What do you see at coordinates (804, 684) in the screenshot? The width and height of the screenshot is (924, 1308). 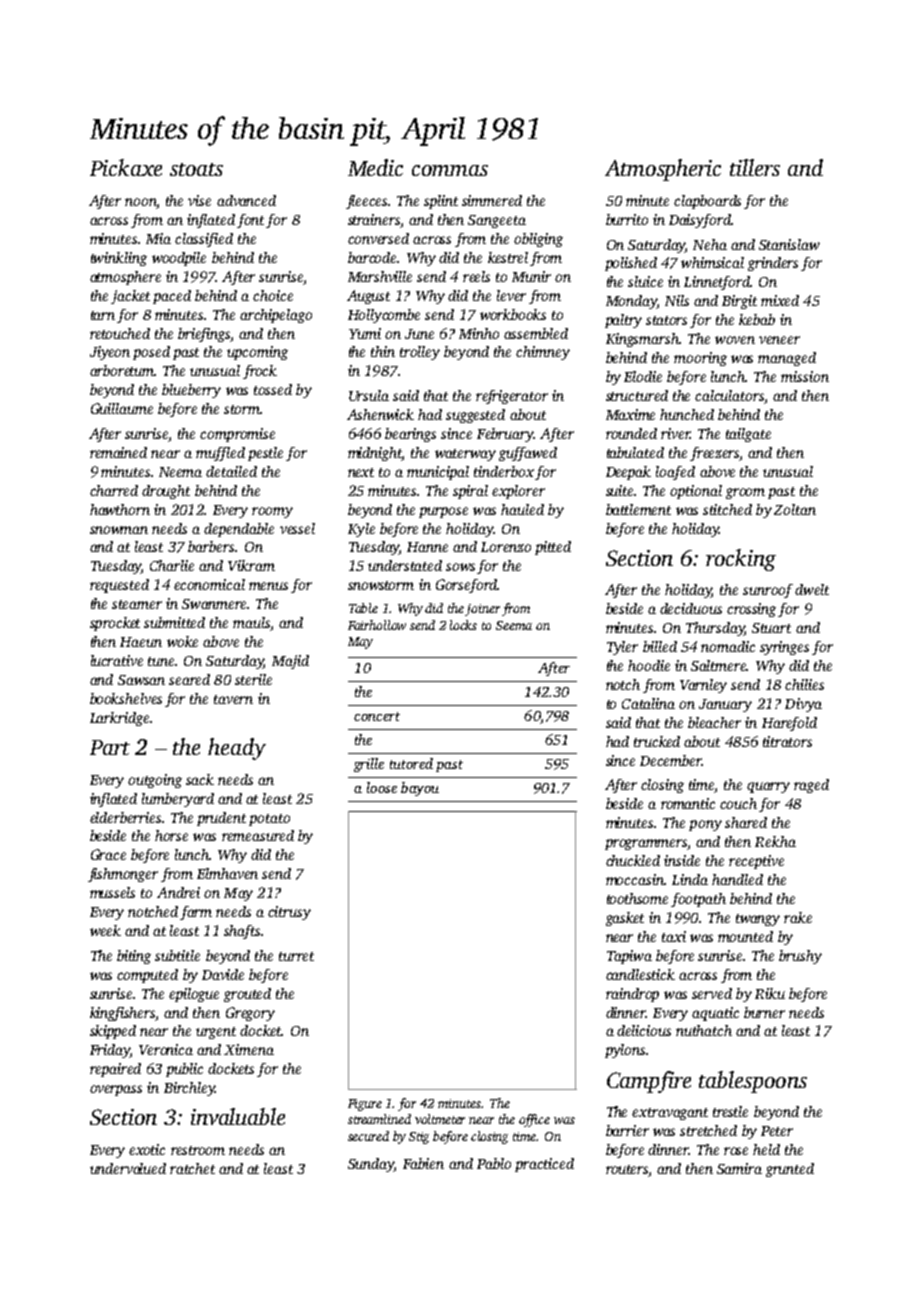 I see `chilies` at bounding box center [804, 684].
